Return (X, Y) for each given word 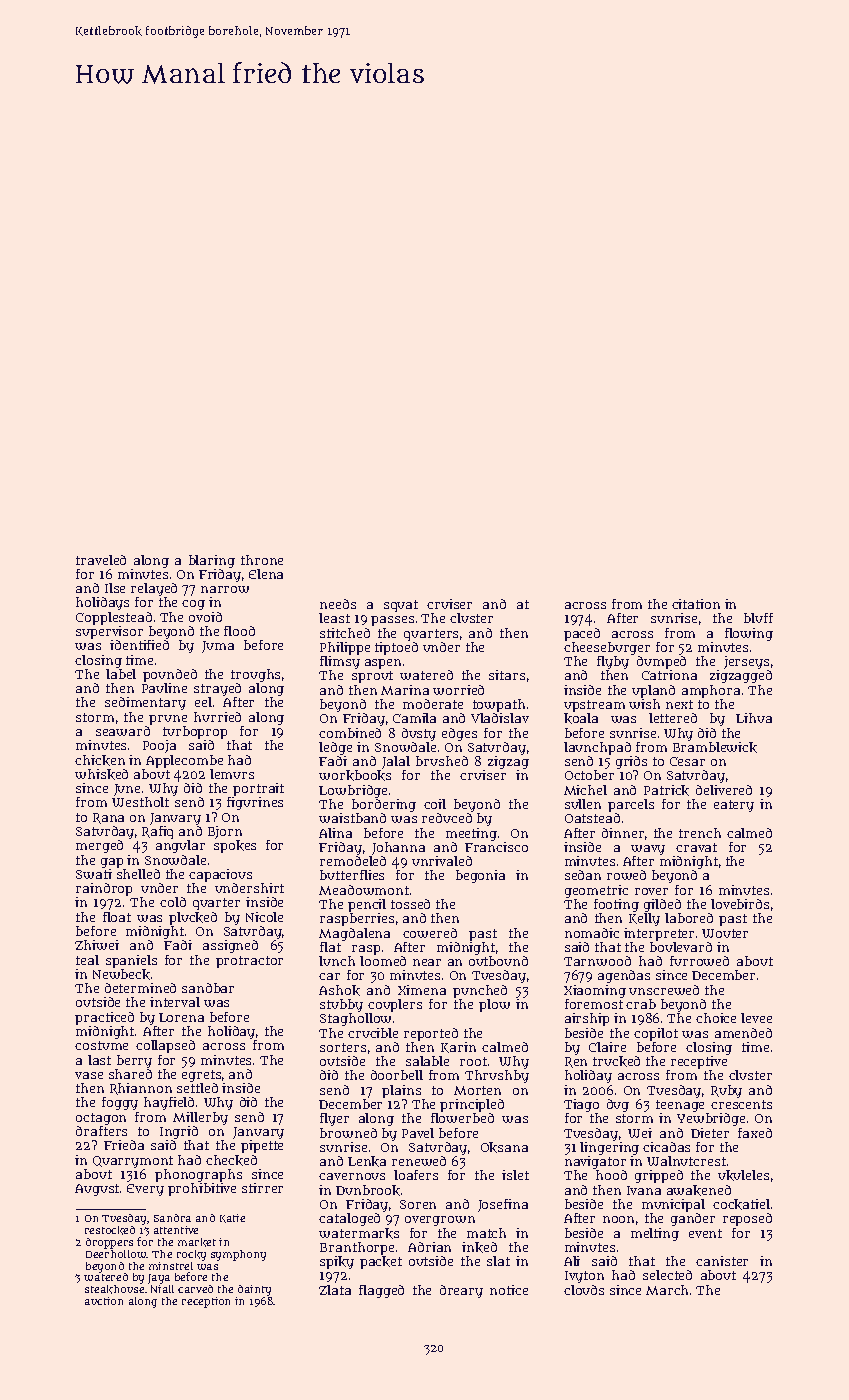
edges (459, 734)
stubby (341, 1005)
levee (756, 1018)
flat (330, 947)
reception (206, 1302)
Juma (218, 647)
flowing (749, 634)
